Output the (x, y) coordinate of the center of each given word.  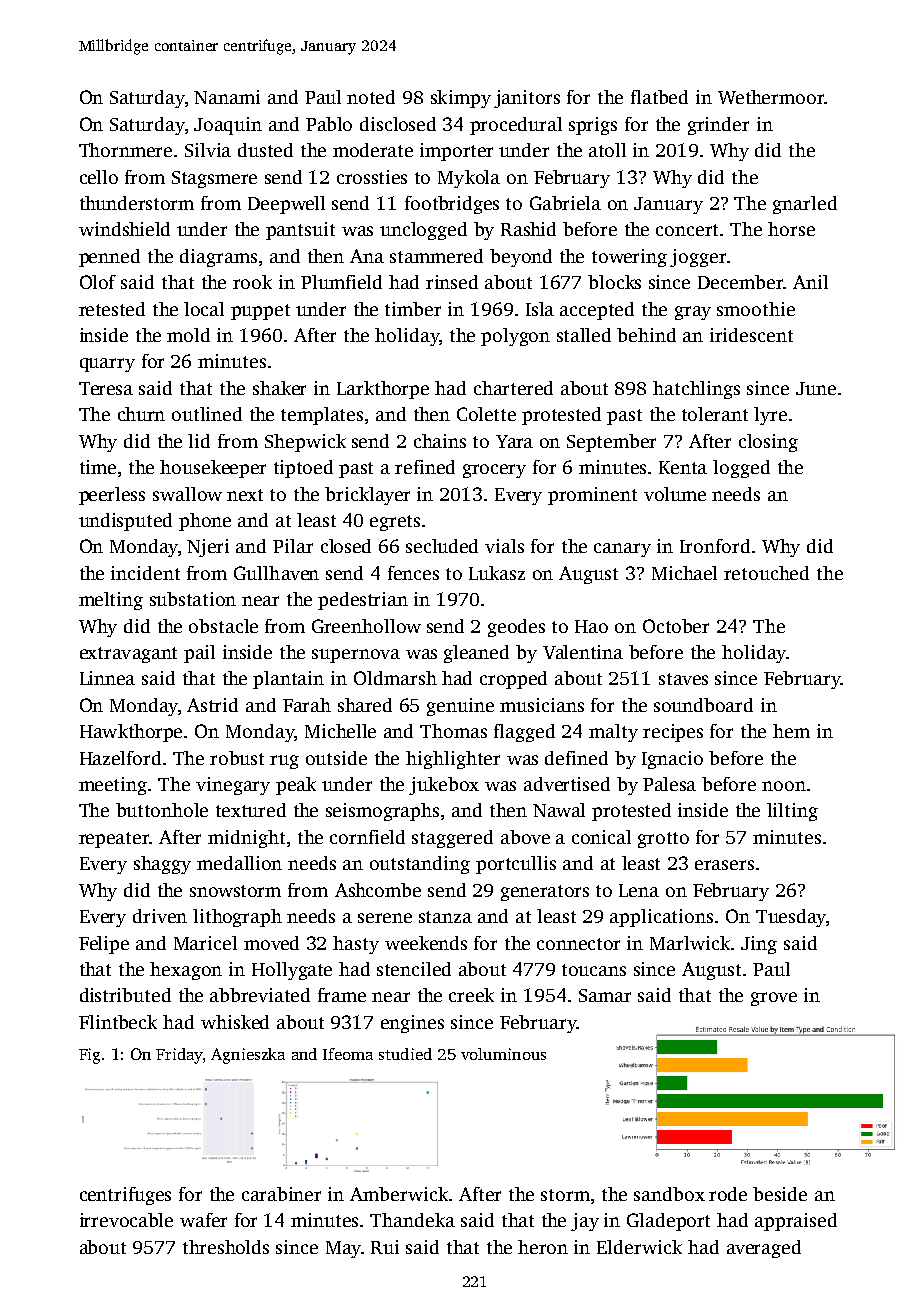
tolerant (715, 414)
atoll (607, 150)
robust (237, 758)
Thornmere (125, 150)
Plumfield (341, 282)
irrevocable (126, 1220)
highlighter (453, 760)
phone (205, 522)
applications (661, 918)
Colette (486, 414)
